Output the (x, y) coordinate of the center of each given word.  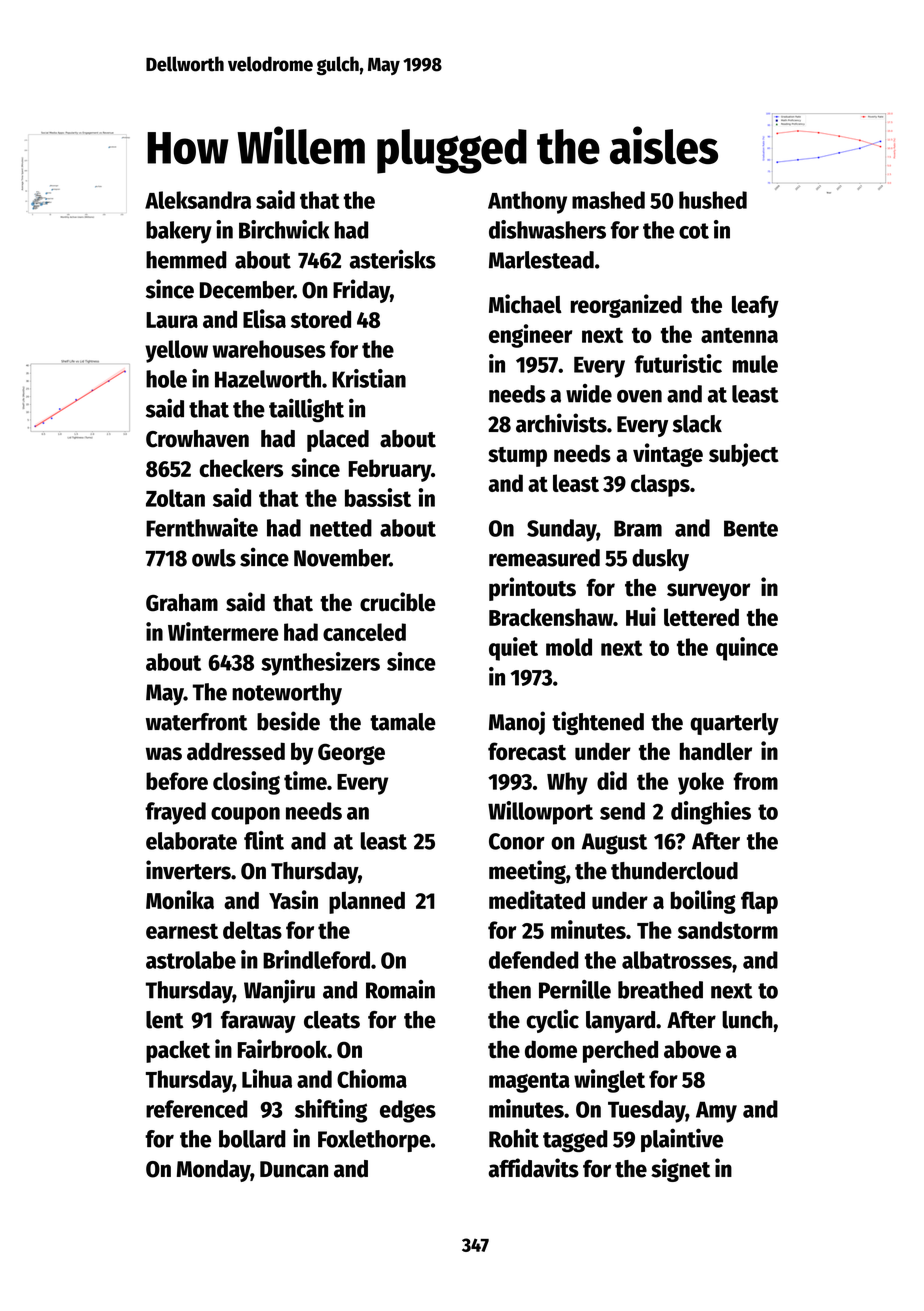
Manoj (517, 723)
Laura (172, 320)
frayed (175, 813)
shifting (331, 1111)
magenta (529, 1082)
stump (517, 457)
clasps (660, 485)
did (612, 780)
